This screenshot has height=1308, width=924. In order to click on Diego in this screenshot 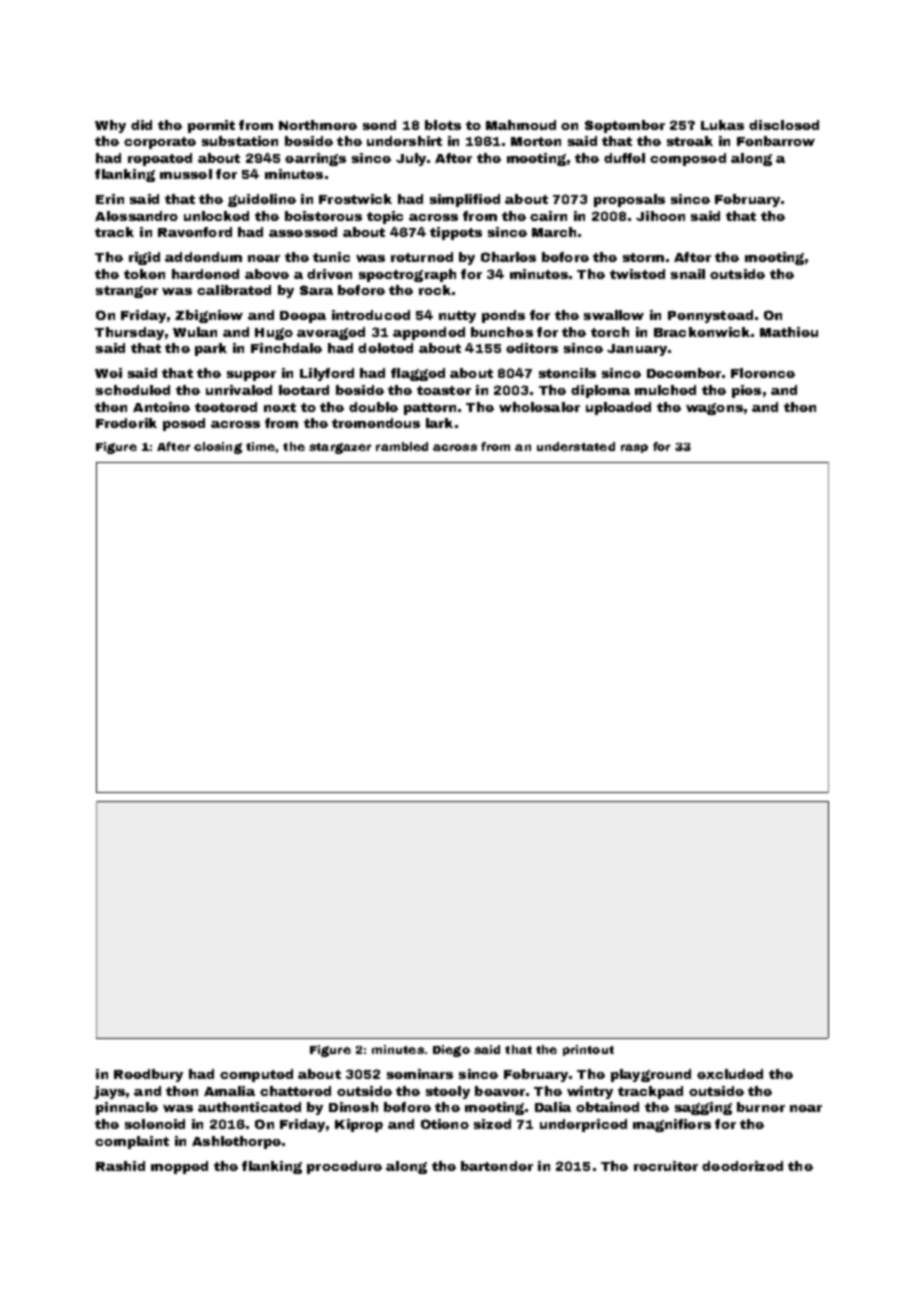, I will do `click(451, 1051)`.
